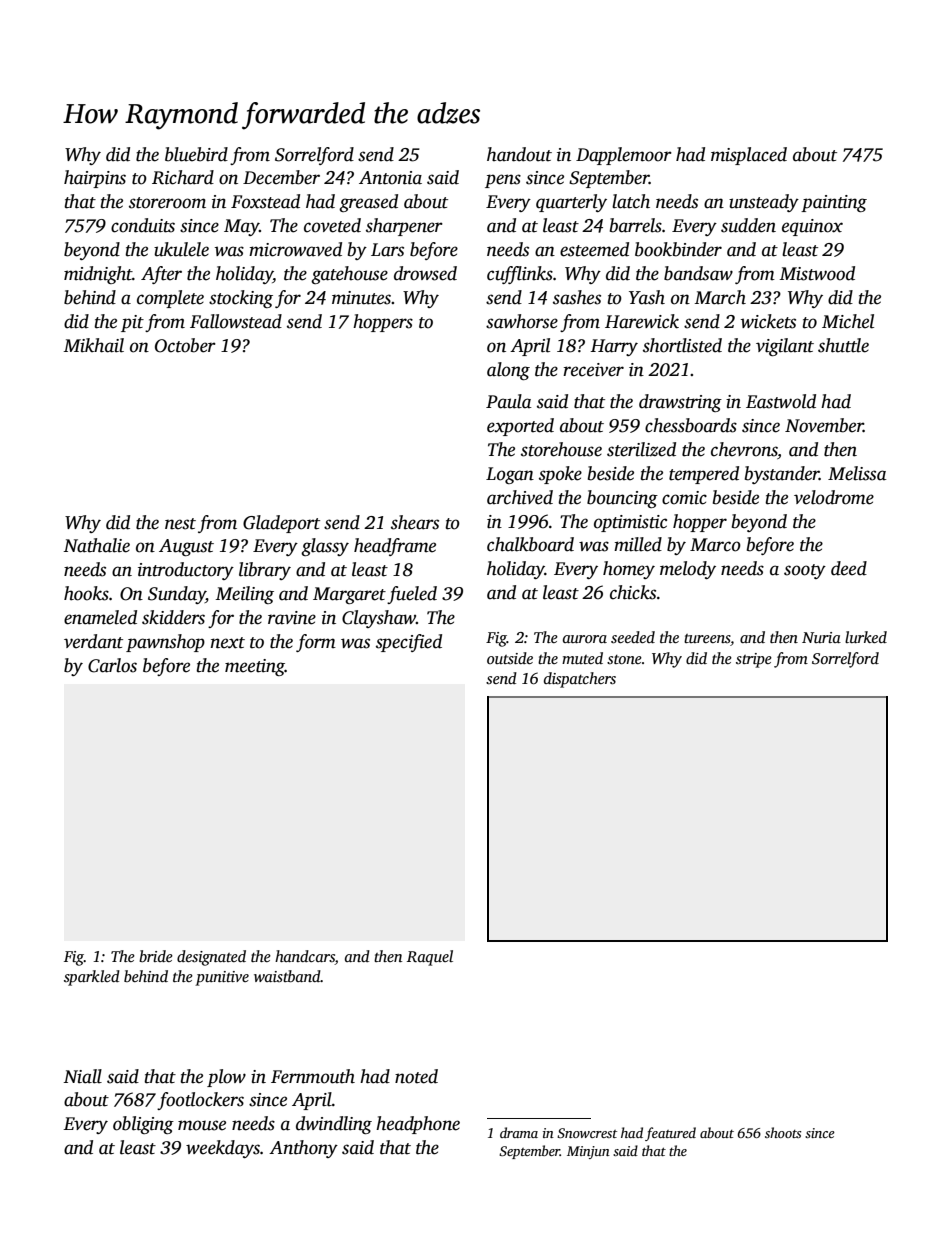 This document has width=952, height=1233. What do you see at coordinates (95, 179) in the document?
I see `hairpins` at bounding box center [95, 179].
